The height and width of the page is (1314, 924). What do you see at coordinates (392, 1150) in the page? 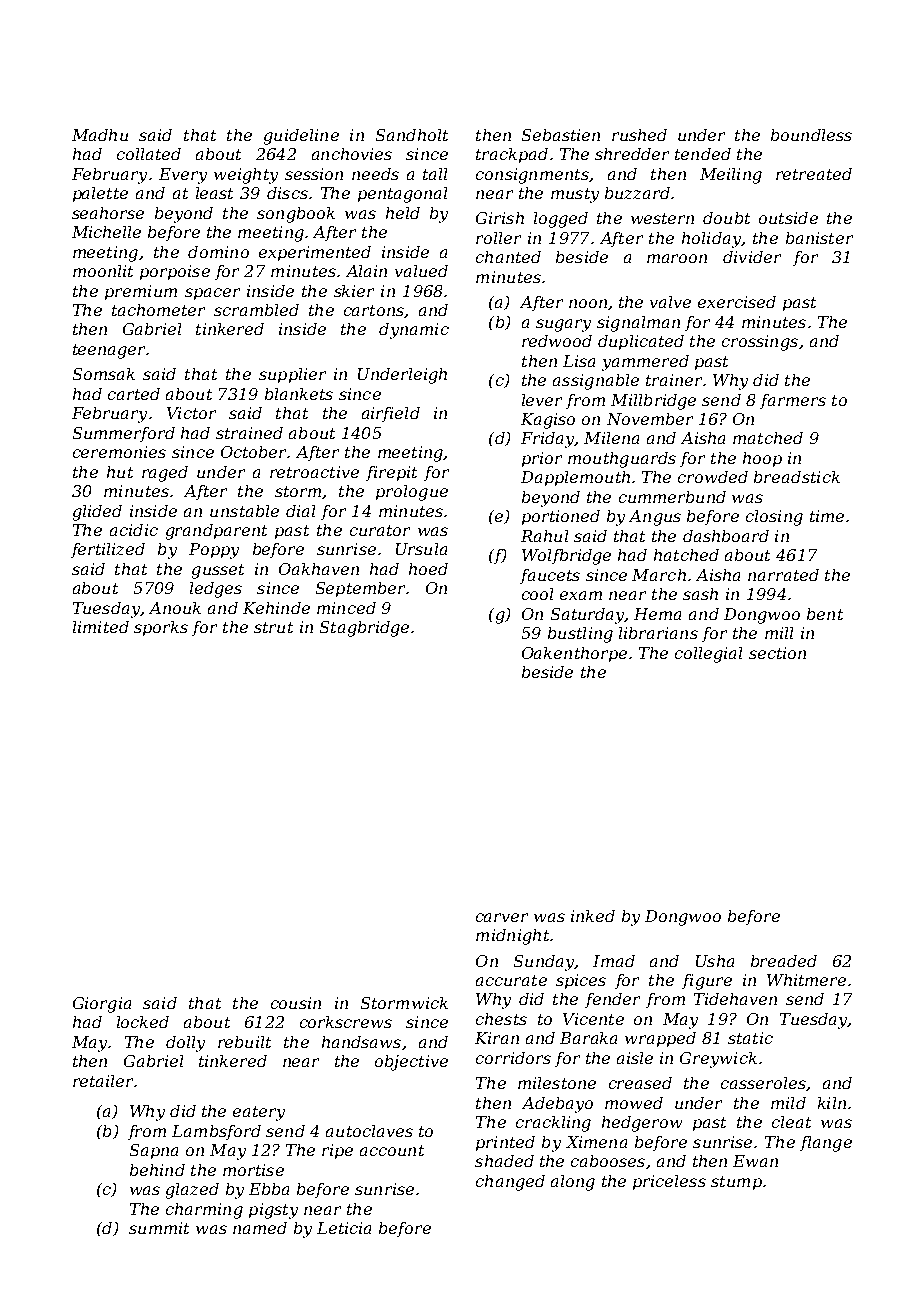
I see `account` at bounding box center [392, 1150].
